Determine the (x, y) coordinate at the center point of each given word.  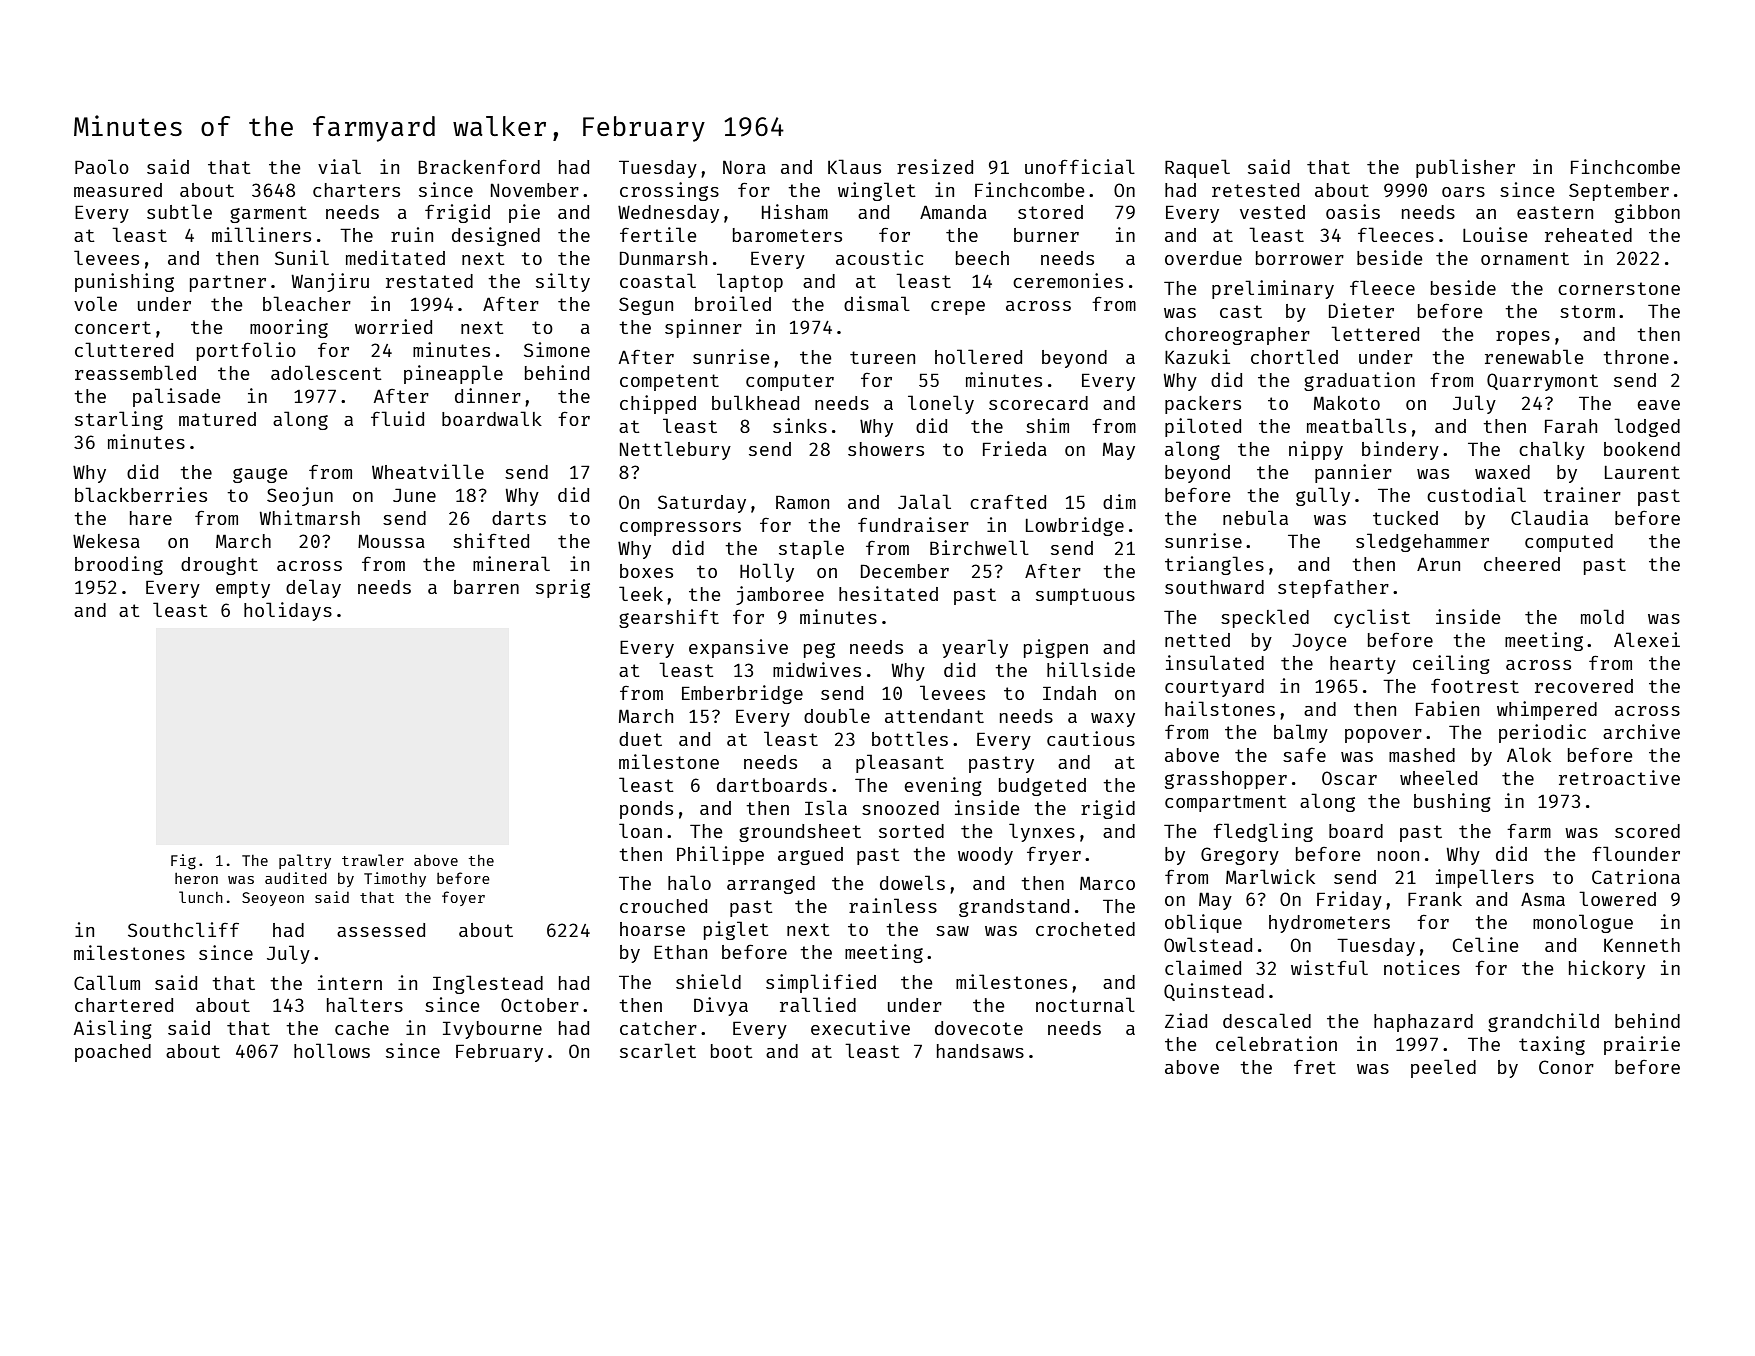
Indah (1069, 693)
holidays (288, 611)
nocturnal (1085, 1004)
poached (113, 1053)
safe (1304, 755)
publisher (1465, 168)
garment (268, 214)
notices (1422, 967)
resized (935, 166)
